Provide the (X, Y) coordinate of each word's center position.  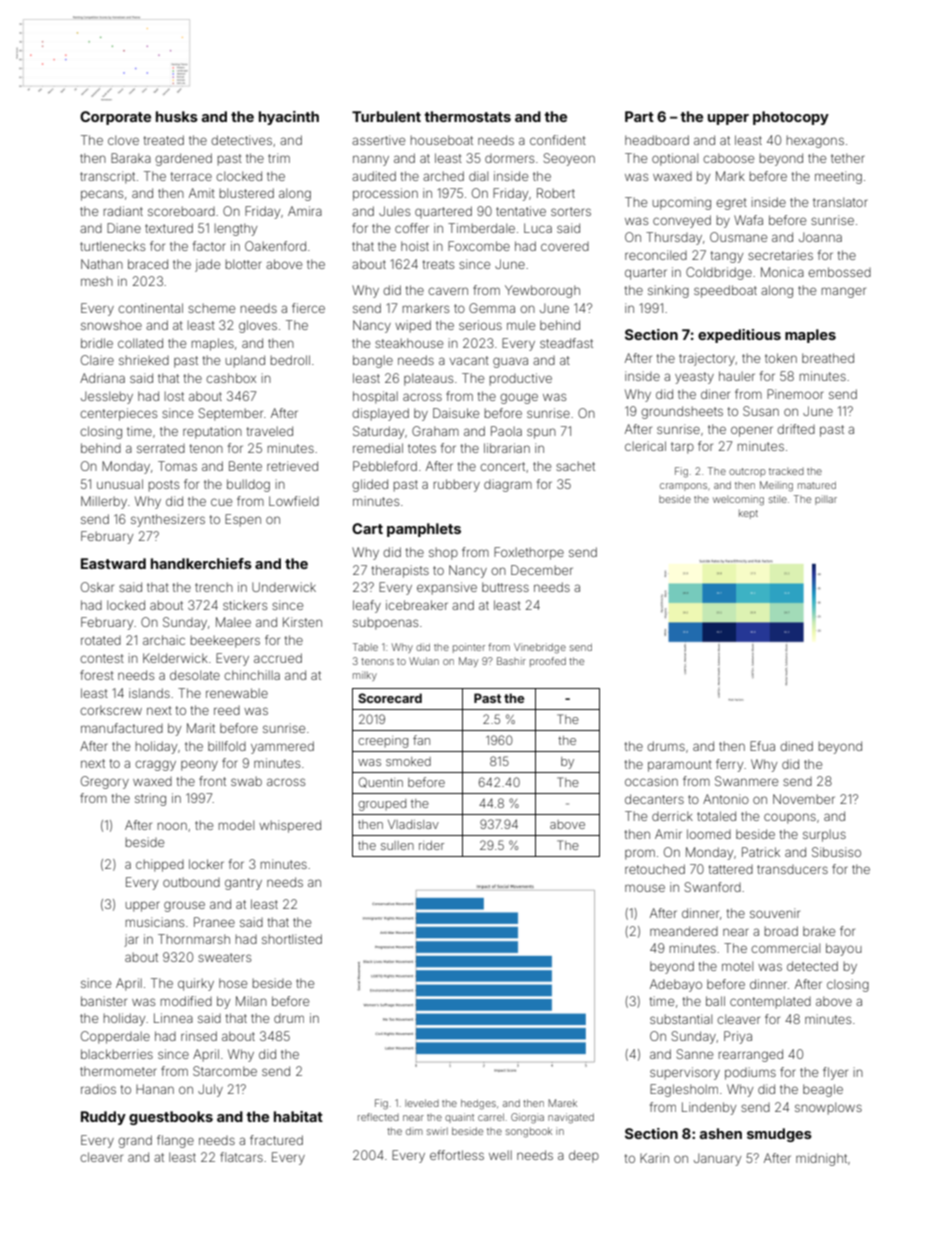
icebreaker (417, 605)
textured (169, 228)
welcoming (738, 500)
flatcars (241, 1157)
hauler (737, 376)
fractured (276, 1140)
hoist (415, 246)
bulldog (248, 485)
